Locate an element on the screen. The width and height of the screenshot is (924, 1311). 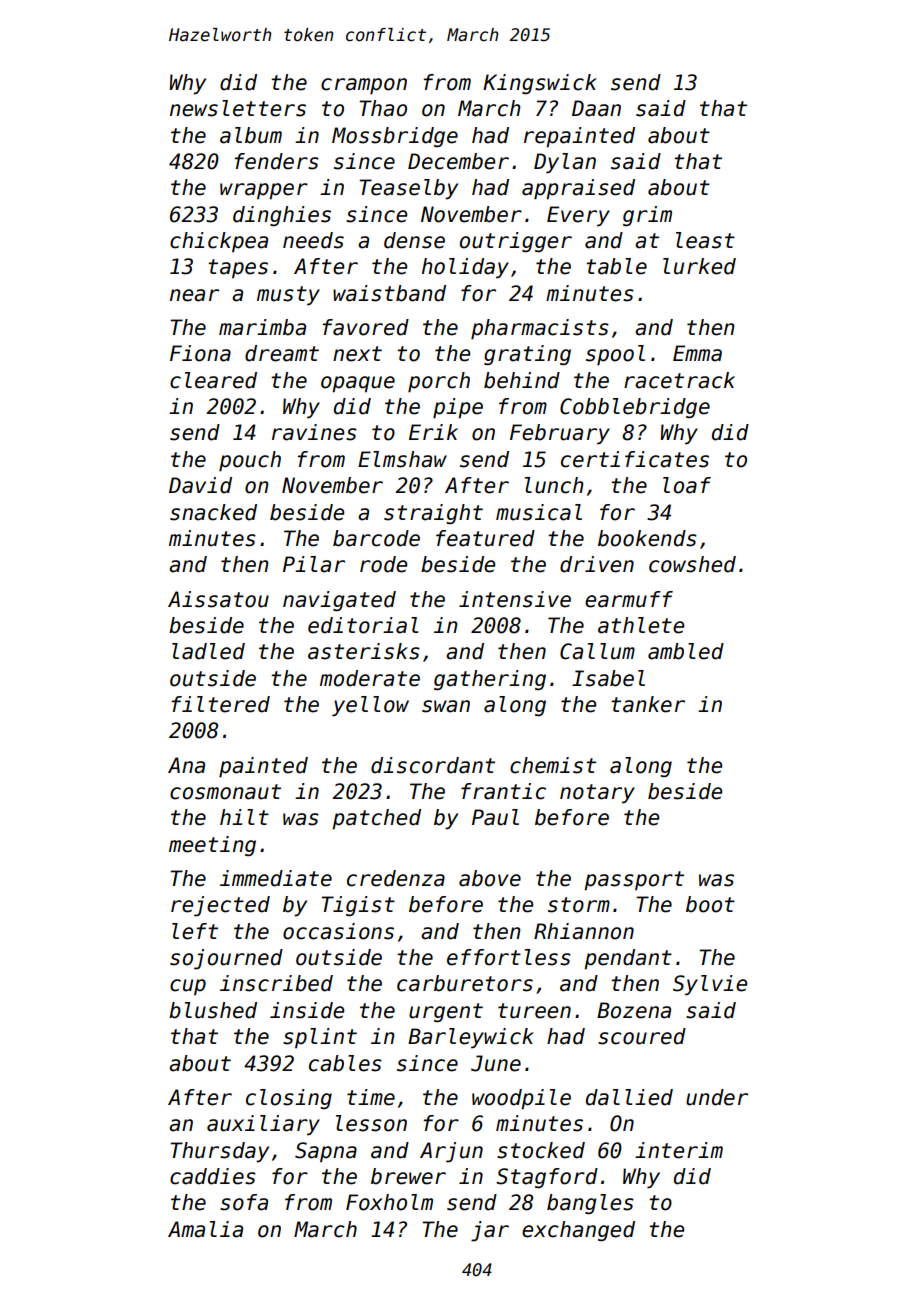
snacked is located at coordinates (213, 512).
